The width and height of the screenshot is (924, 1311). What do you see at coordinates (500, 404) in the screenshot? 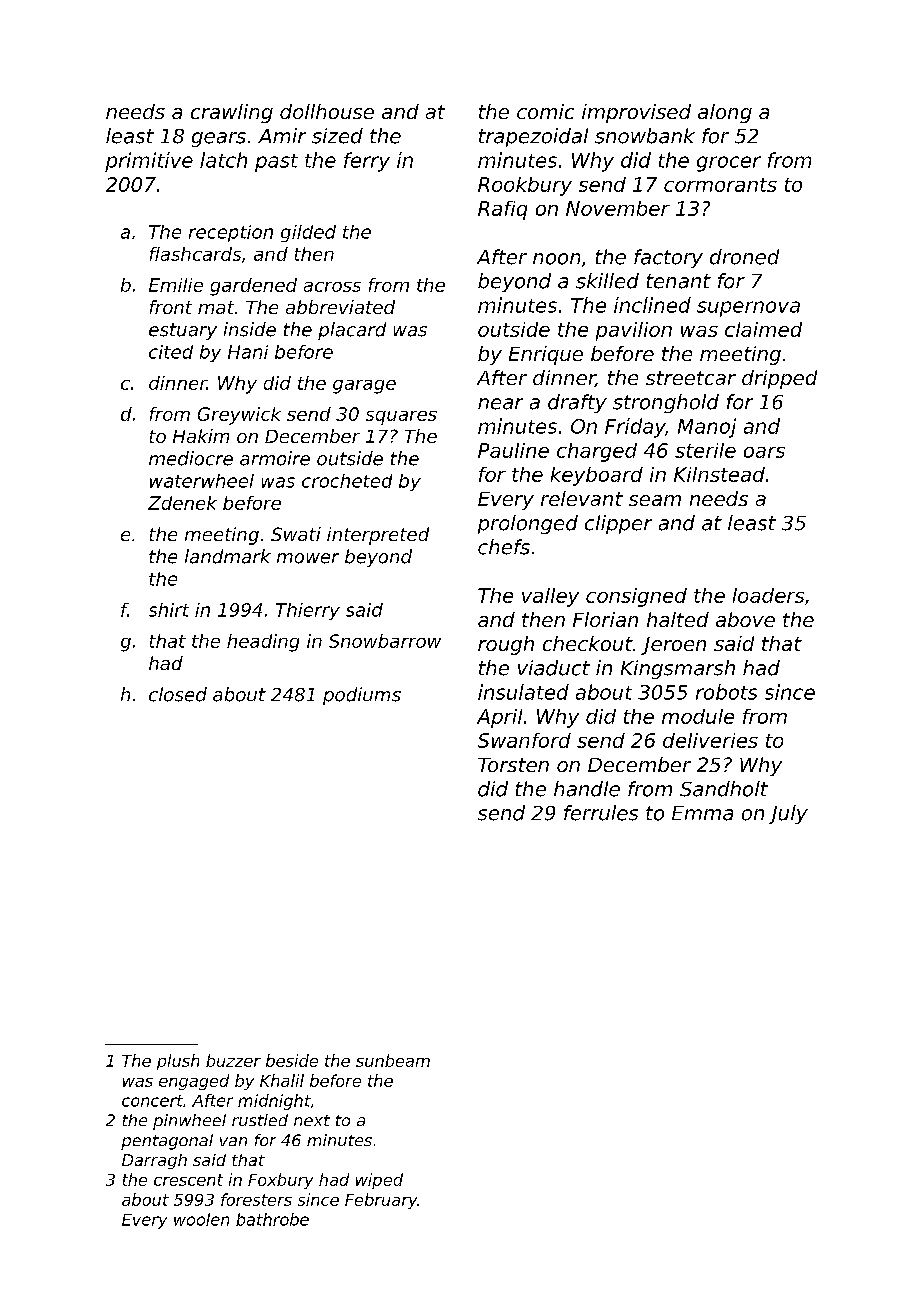
I see `near` at bounding box center [500, 404].
